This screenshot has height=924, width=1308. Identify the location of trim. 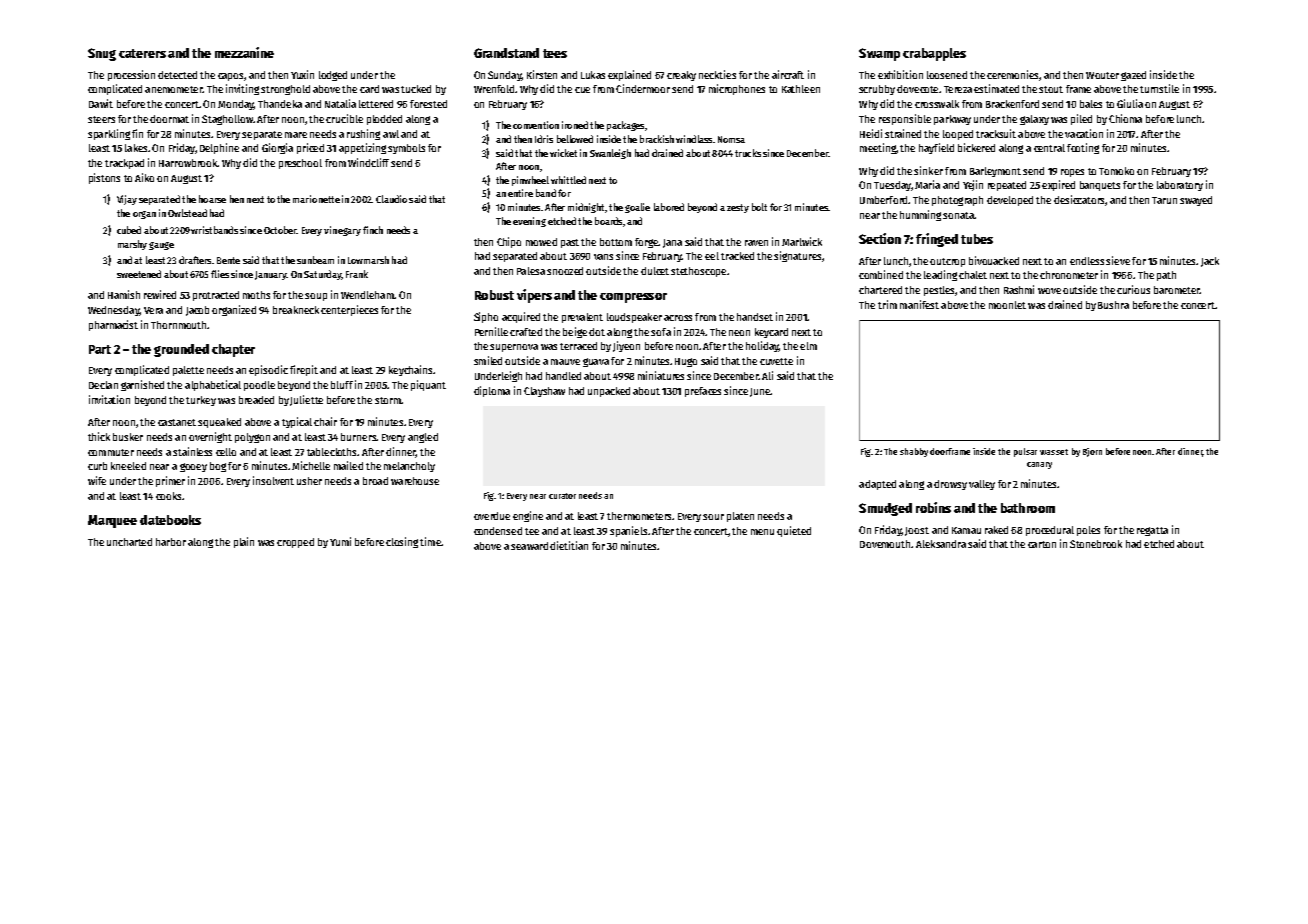
(887, 304).
